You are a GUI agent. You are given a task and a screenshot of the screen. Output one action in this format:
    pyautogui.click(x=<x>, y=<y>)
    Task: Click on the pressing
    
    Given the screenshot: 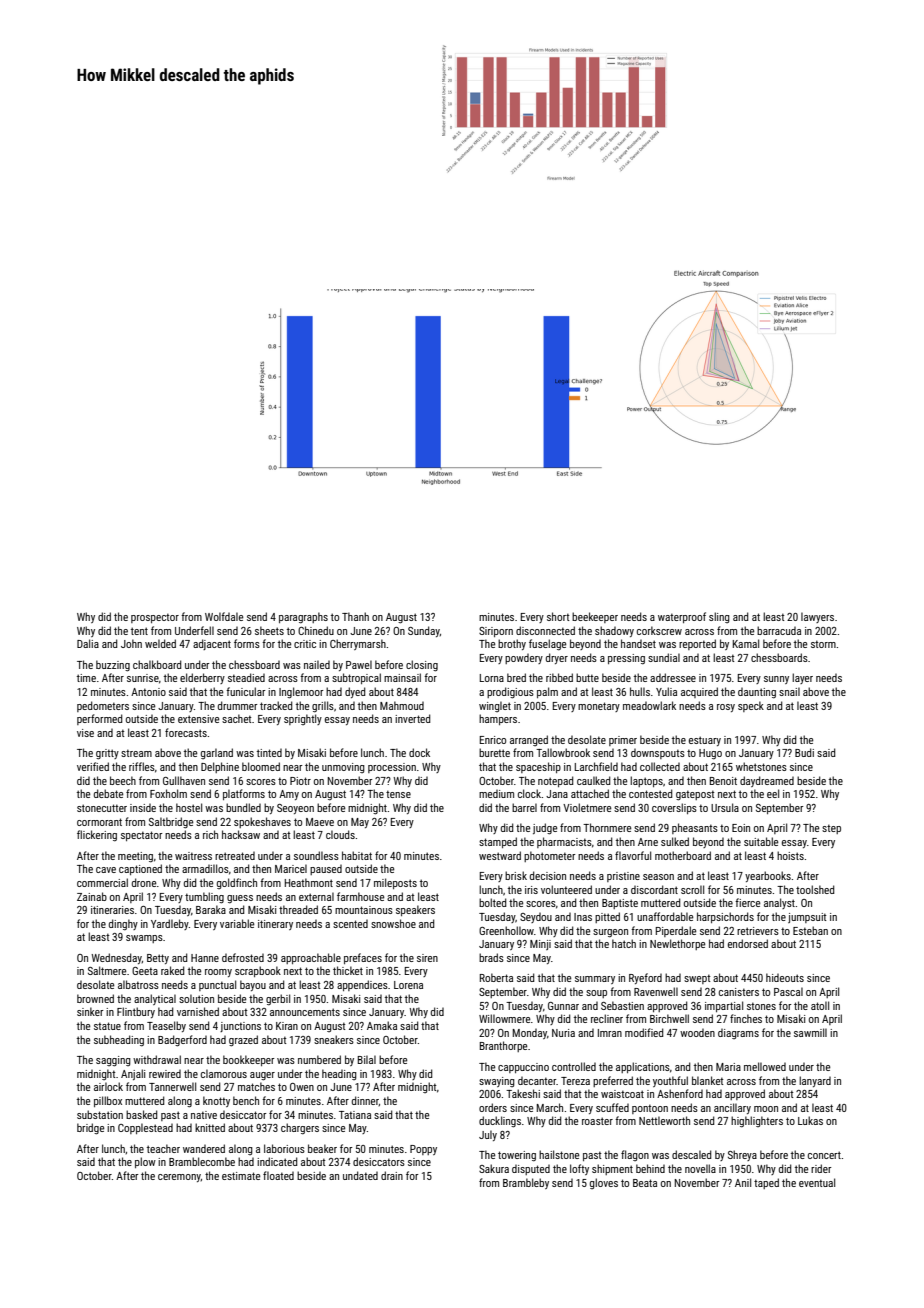 What is the action you would take?
    pyautogui.click(x=626, y=659)
